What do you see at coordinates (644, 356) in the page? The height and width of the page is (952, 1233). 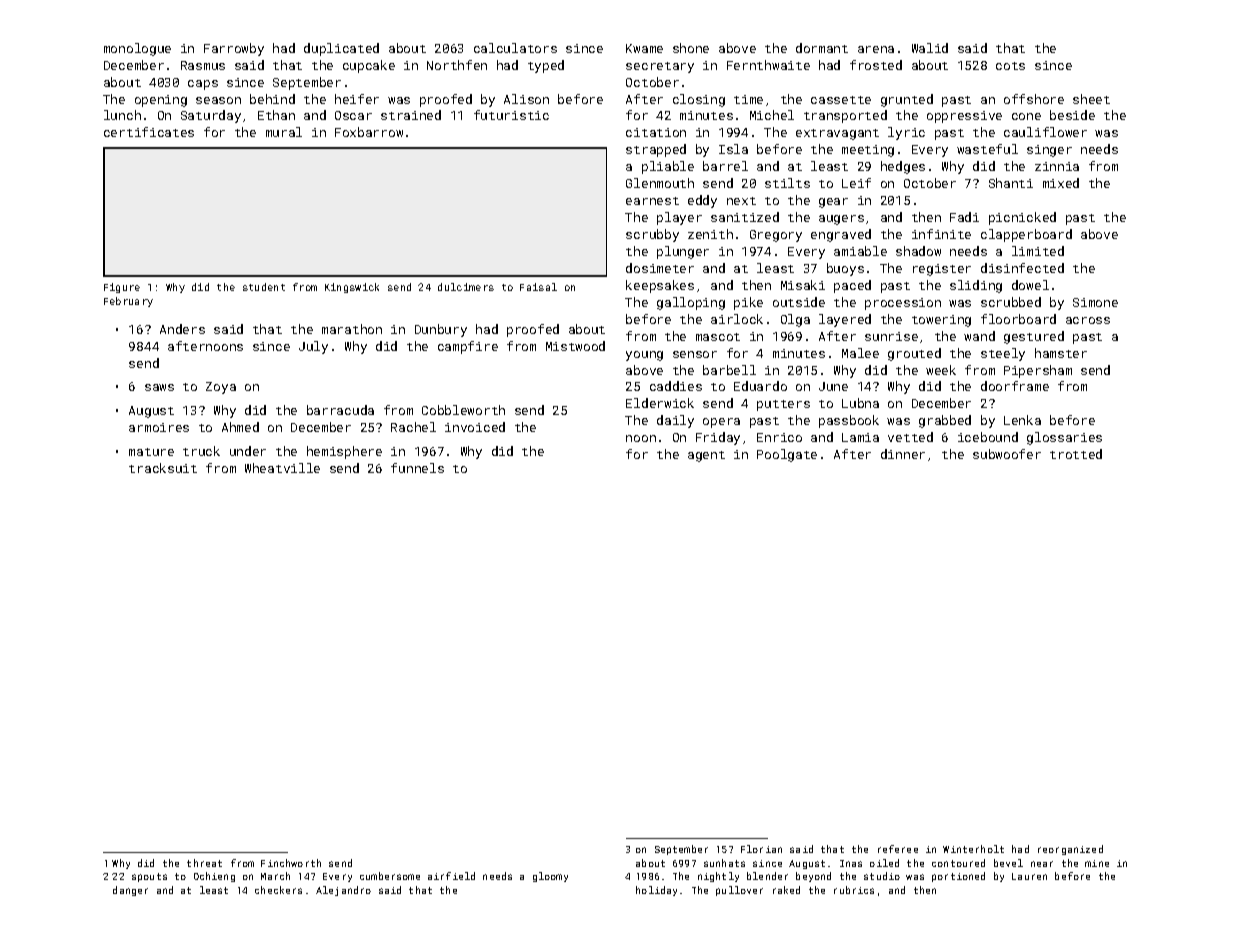 I see `young` at bounding box center [644, 356].
